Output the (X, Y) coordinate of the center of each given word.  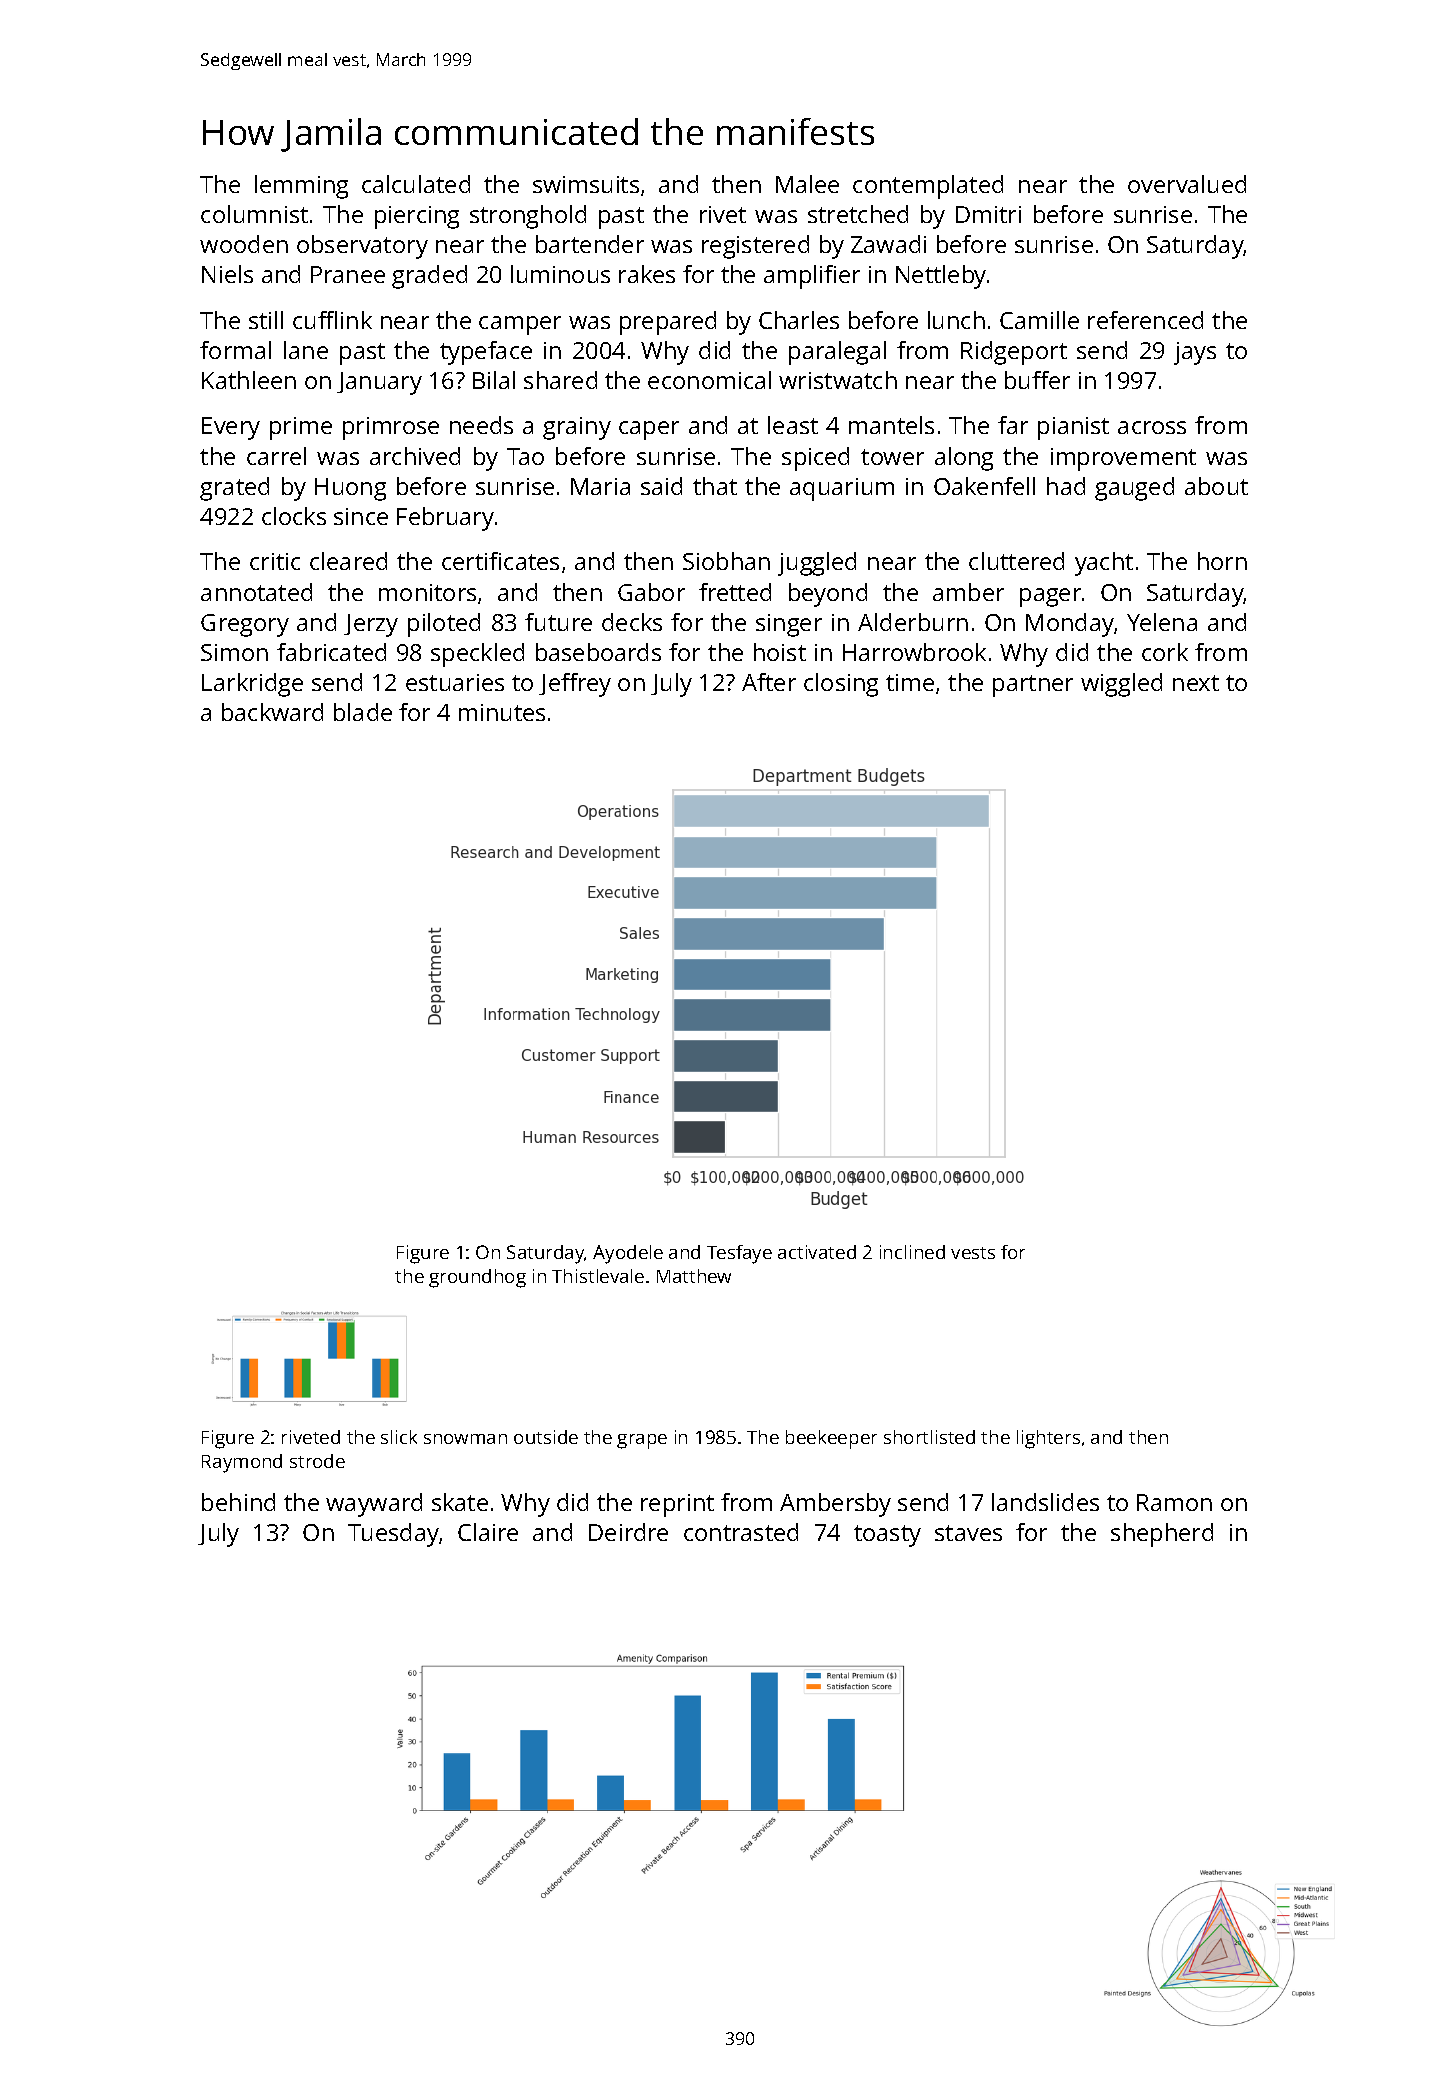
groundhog (477, 1278)
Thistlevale (598, 1276)
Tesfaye (739, 1254)
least (793, 425)
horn (1222, 561)
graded (429, 277)
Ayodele (628, 1254)
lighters (1048, 1439)
